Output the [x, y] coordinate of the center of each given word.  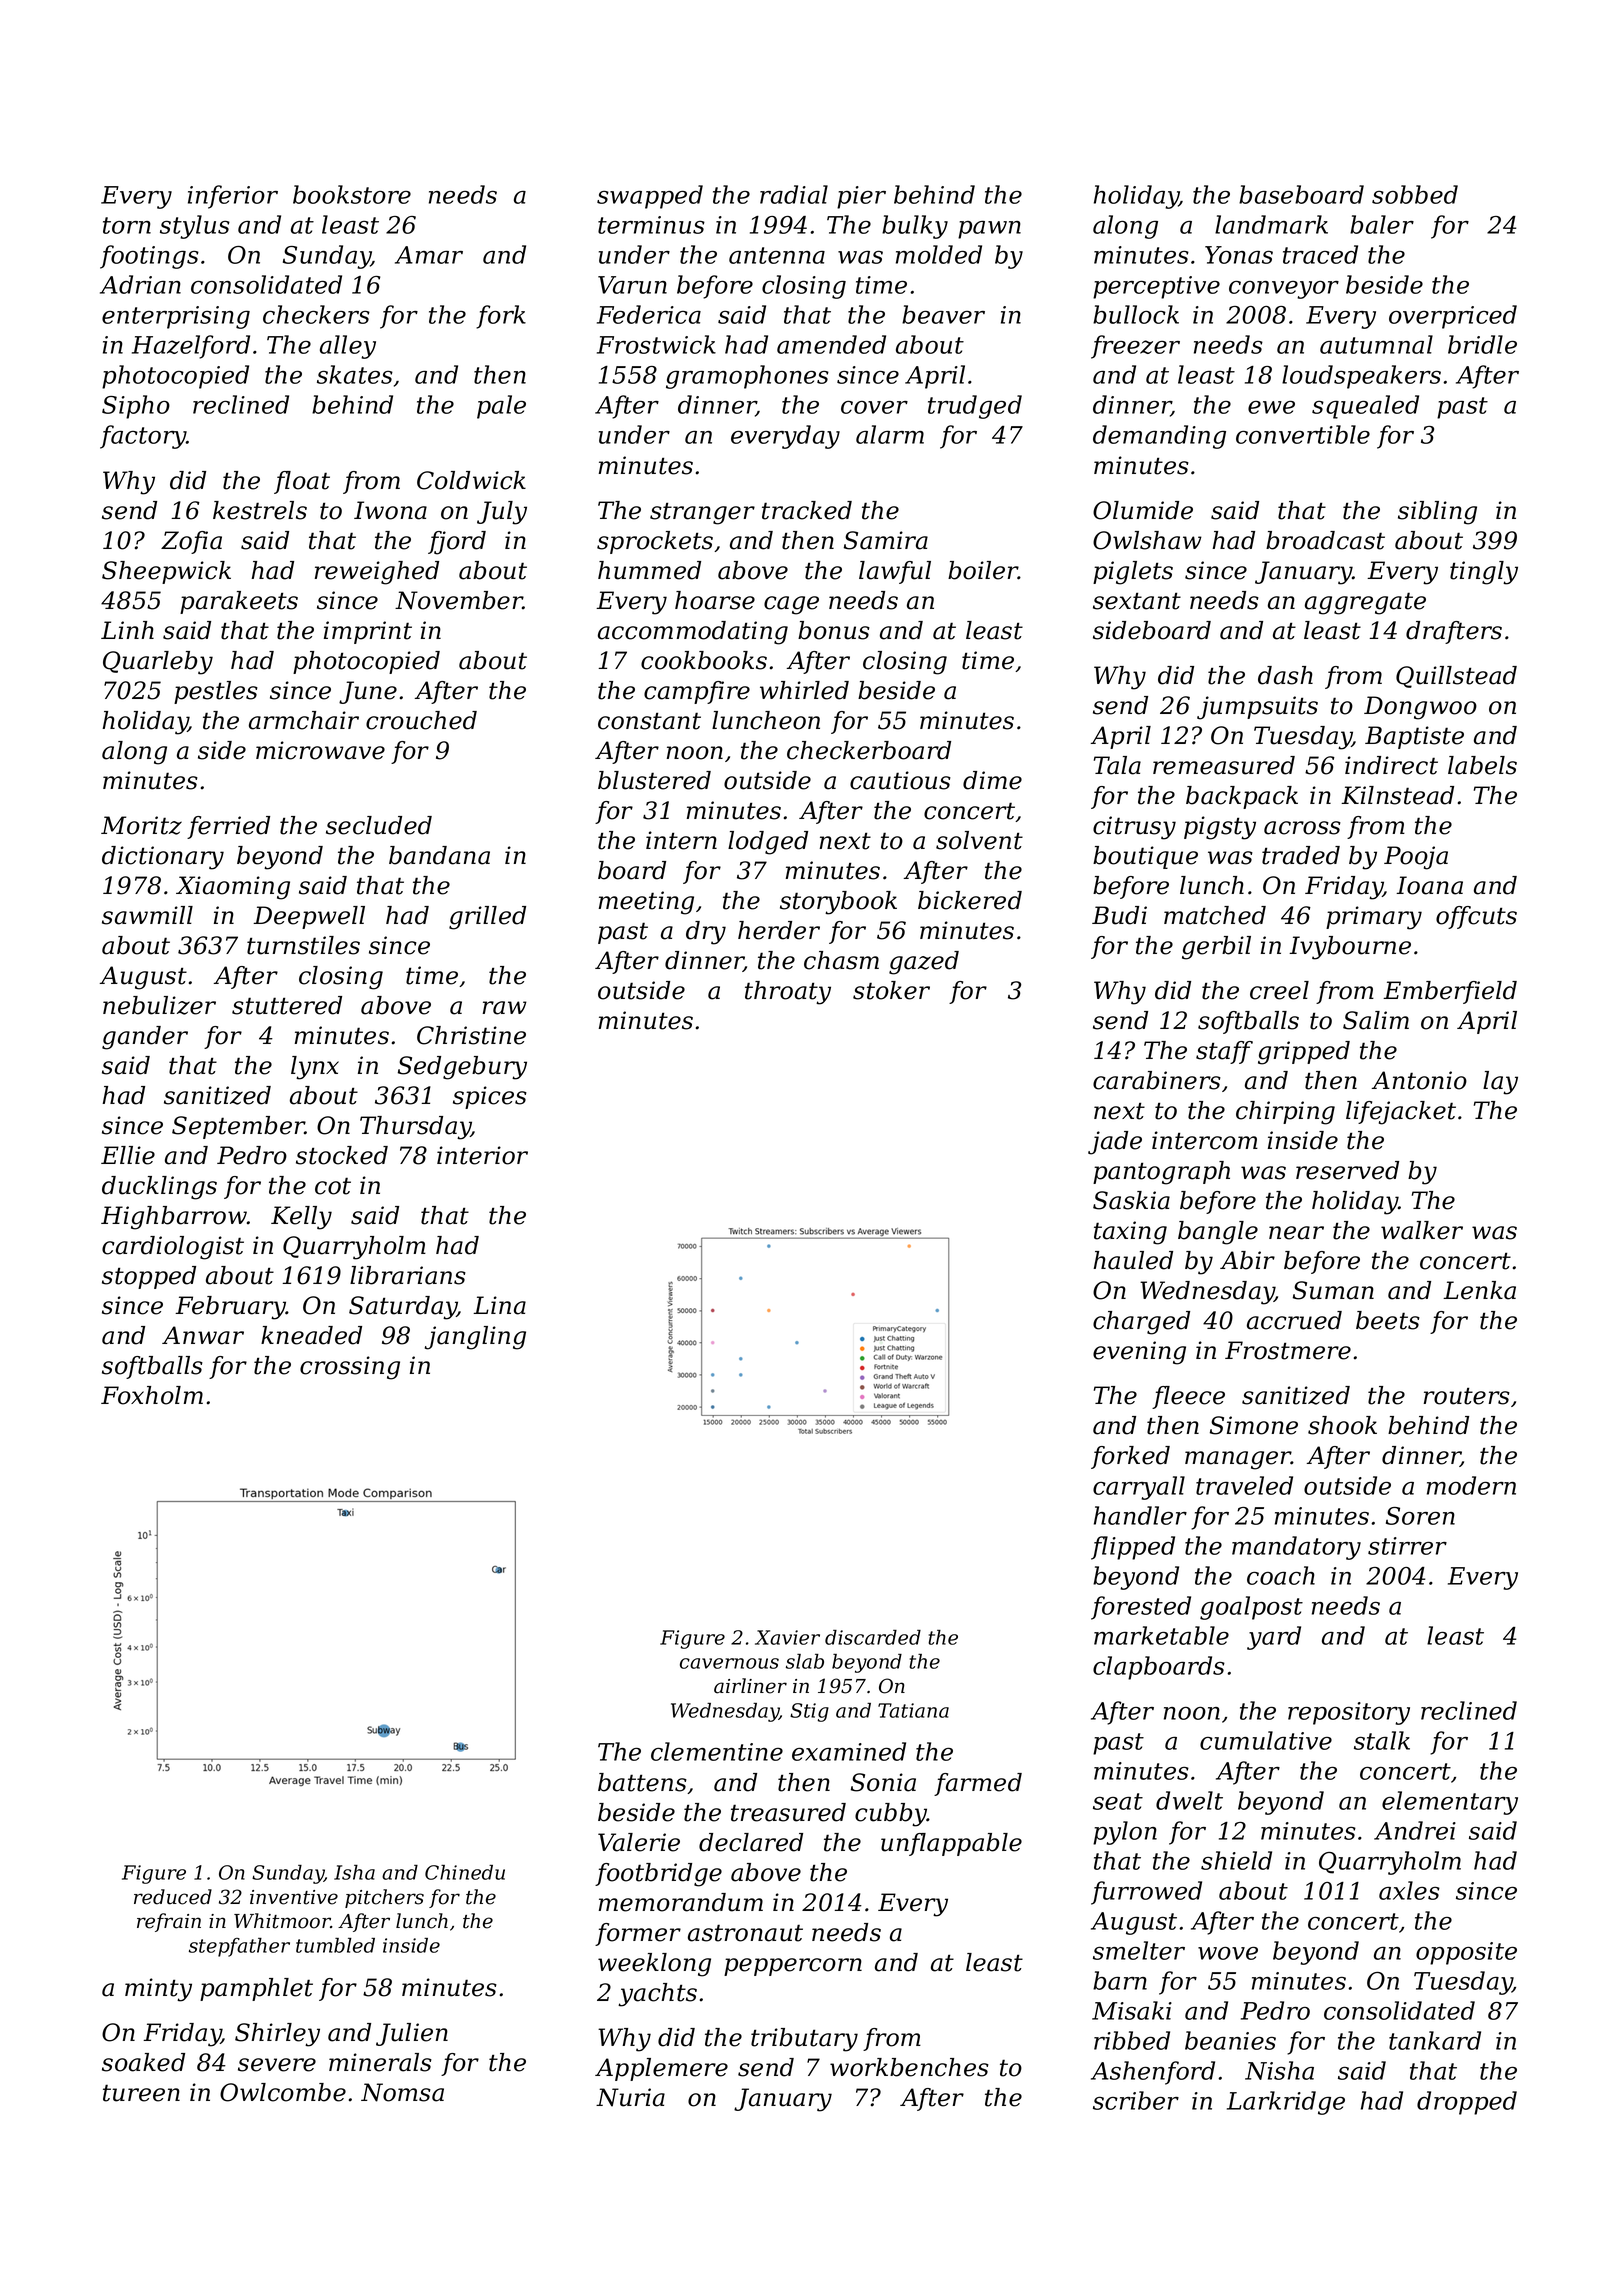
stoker [891, 990]
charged [1141, 1323]
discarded [873, 1637]
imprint [368, 632]
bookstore [352, 194]
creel [1279, 990]
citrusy [1134, 828]
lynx [315, 1068]
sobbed [1415, 194]
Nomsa [402, 2092]
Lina [499, 1305]
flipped [1133, 1548]
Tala [1117, 765]
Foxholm [152, 1395]
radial [794, 194]
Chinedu [465, 1872]
